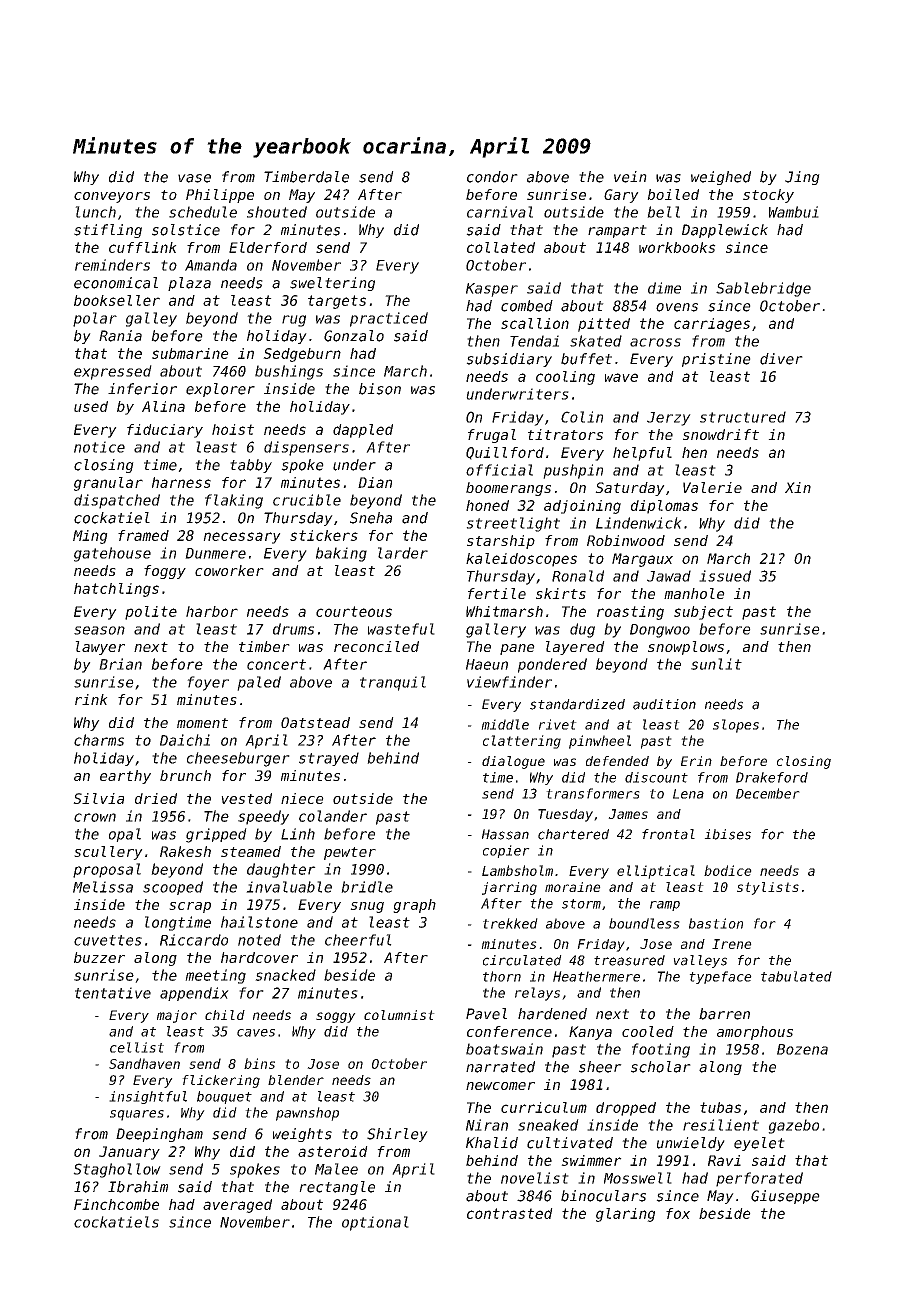 This screenshot has height=1316, width=908. Describe the element at coordinates (137, 1115) in the screenshot. I see `squares` at that location.
